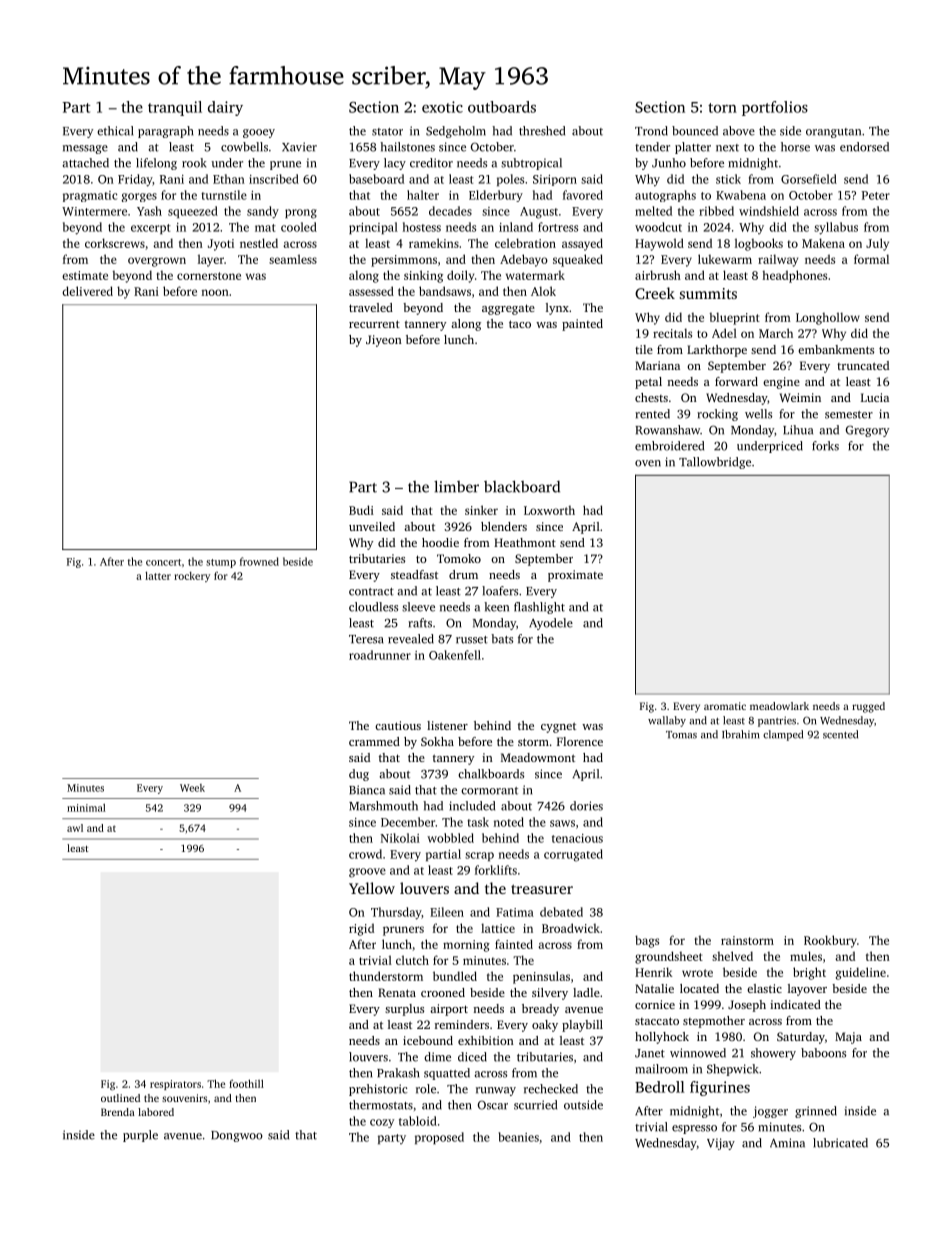 The image size is (952, 1233). What do you see at coordinates (868, 707) in the screenshot?
I see `rugged` at bounding box center [868, 707].
